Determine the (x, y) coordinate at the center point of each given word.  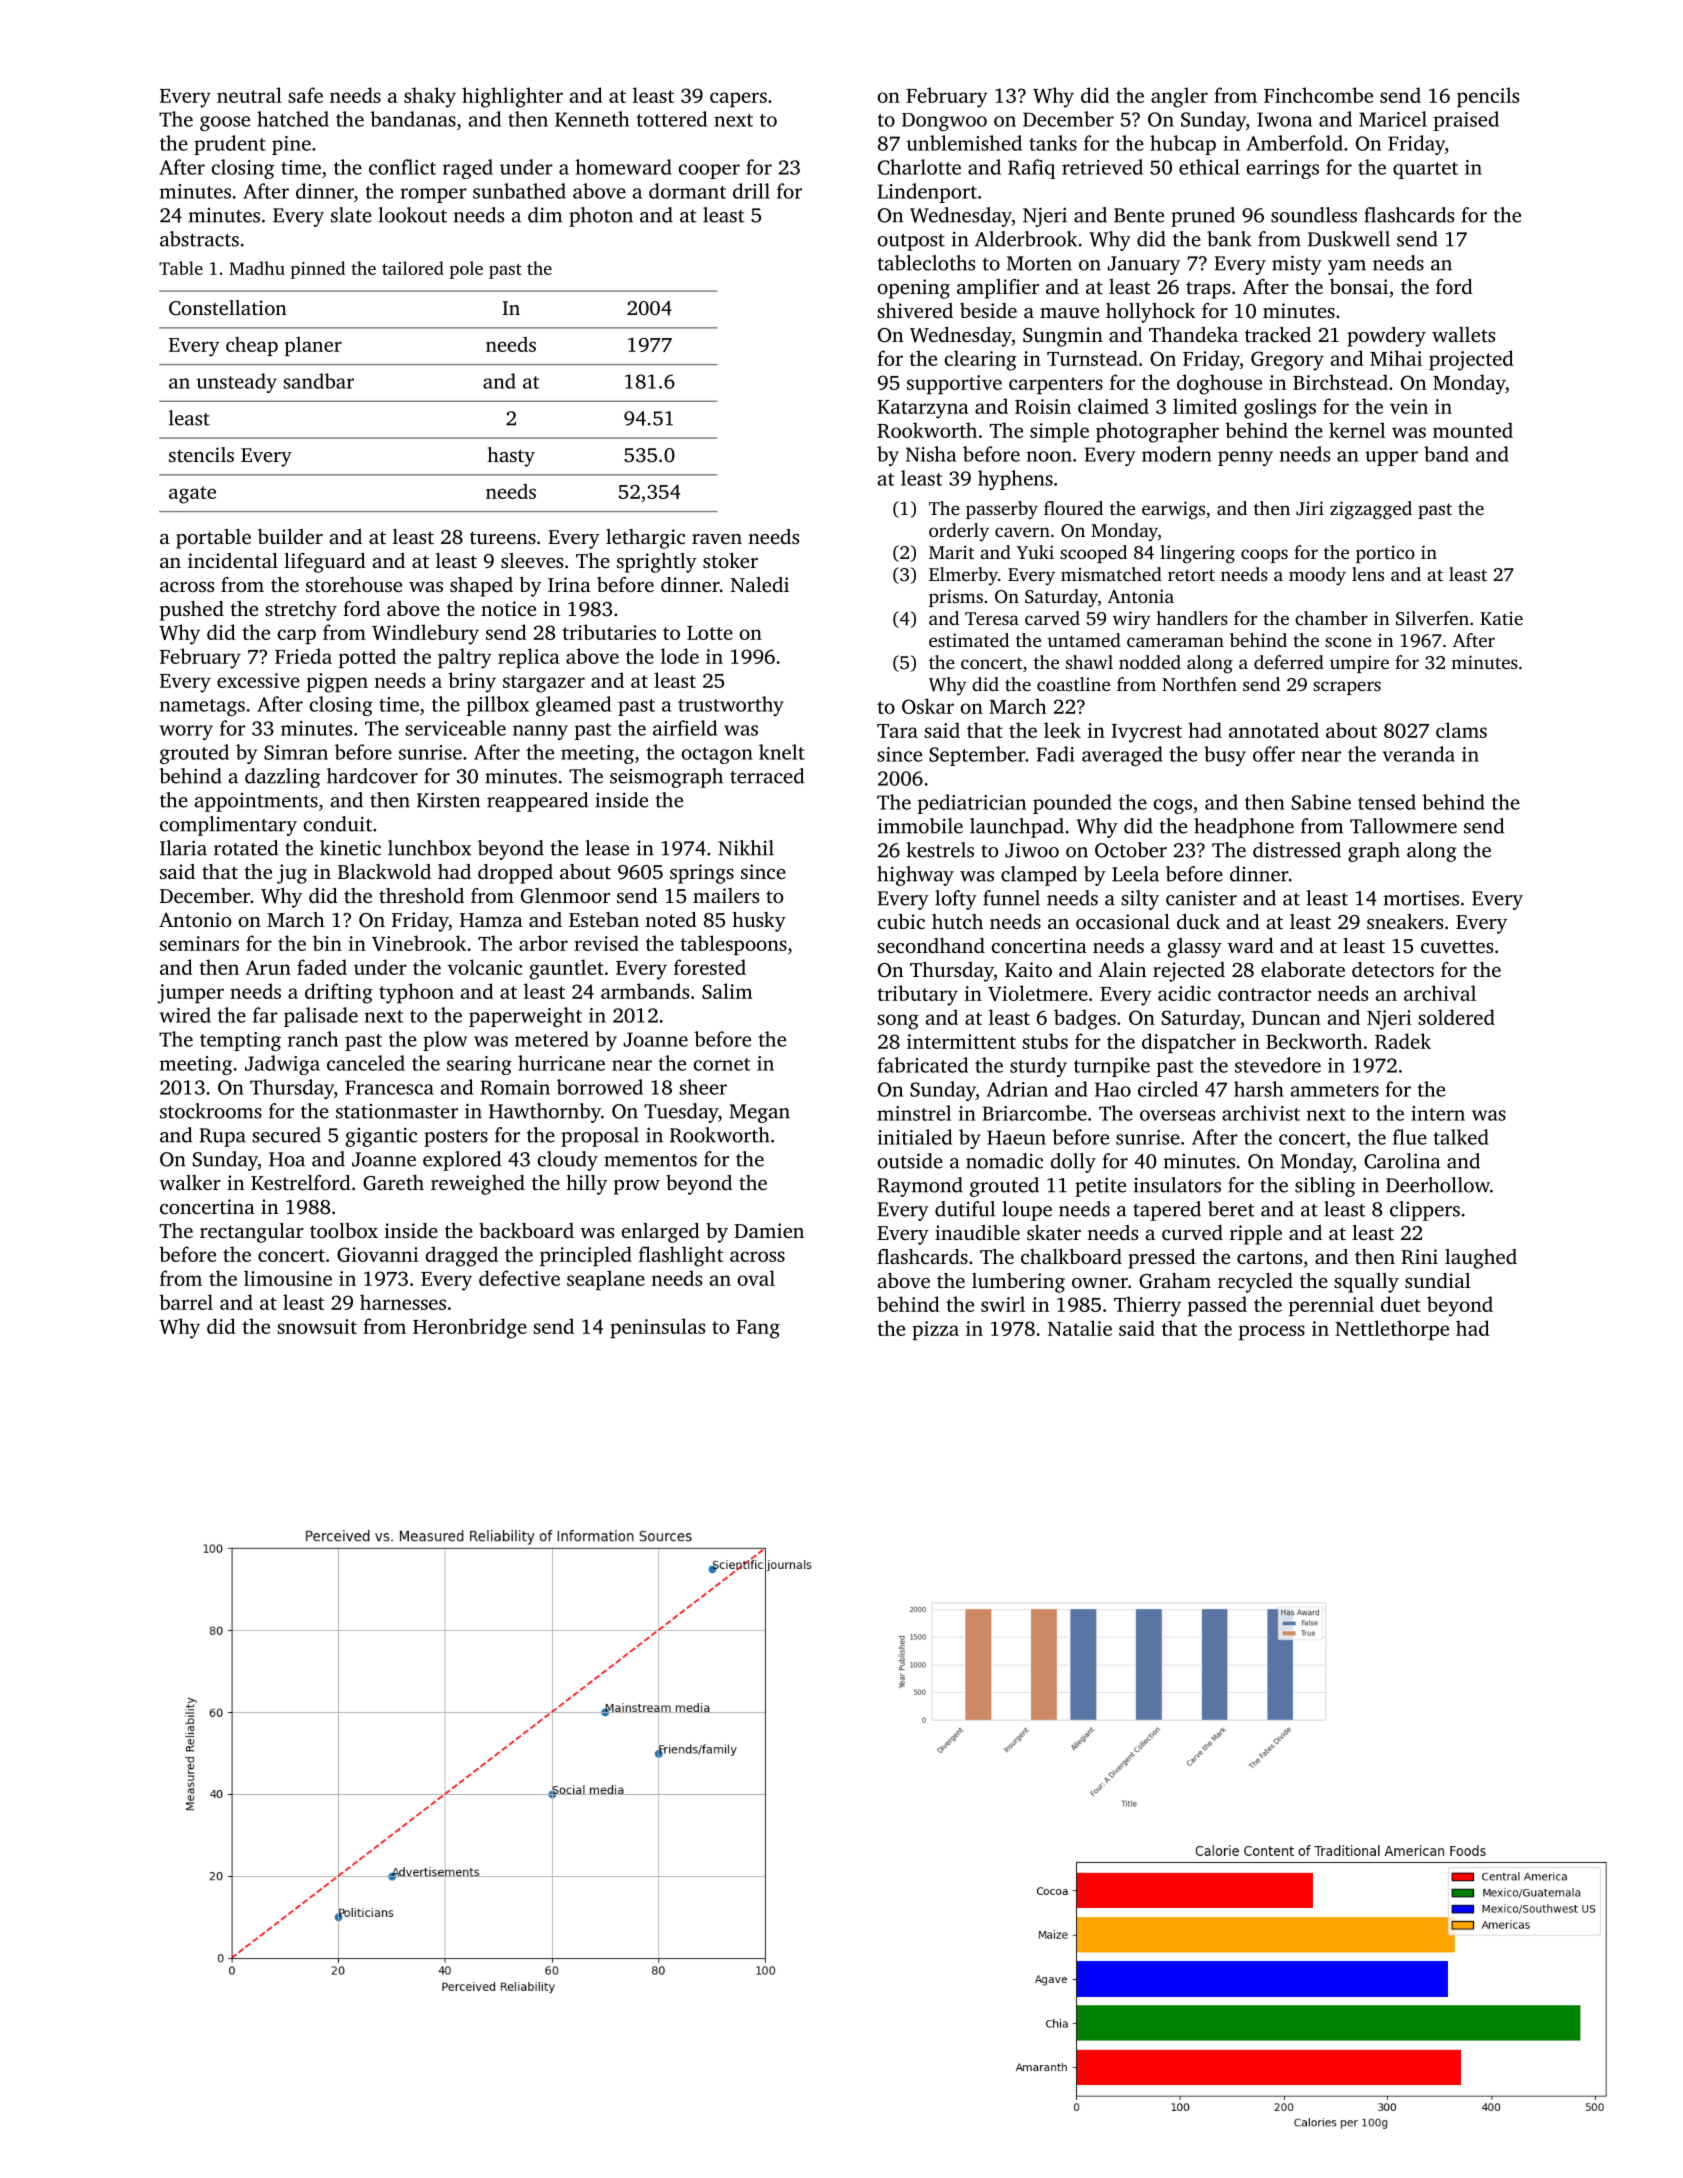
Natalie (1080, 1328)
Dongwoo (944, 122)
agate (192, 495)
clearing (980, 360)
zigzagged (1371, 510)
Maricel (1393, 119)
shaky (430, 97)
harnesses (403, 1302)
